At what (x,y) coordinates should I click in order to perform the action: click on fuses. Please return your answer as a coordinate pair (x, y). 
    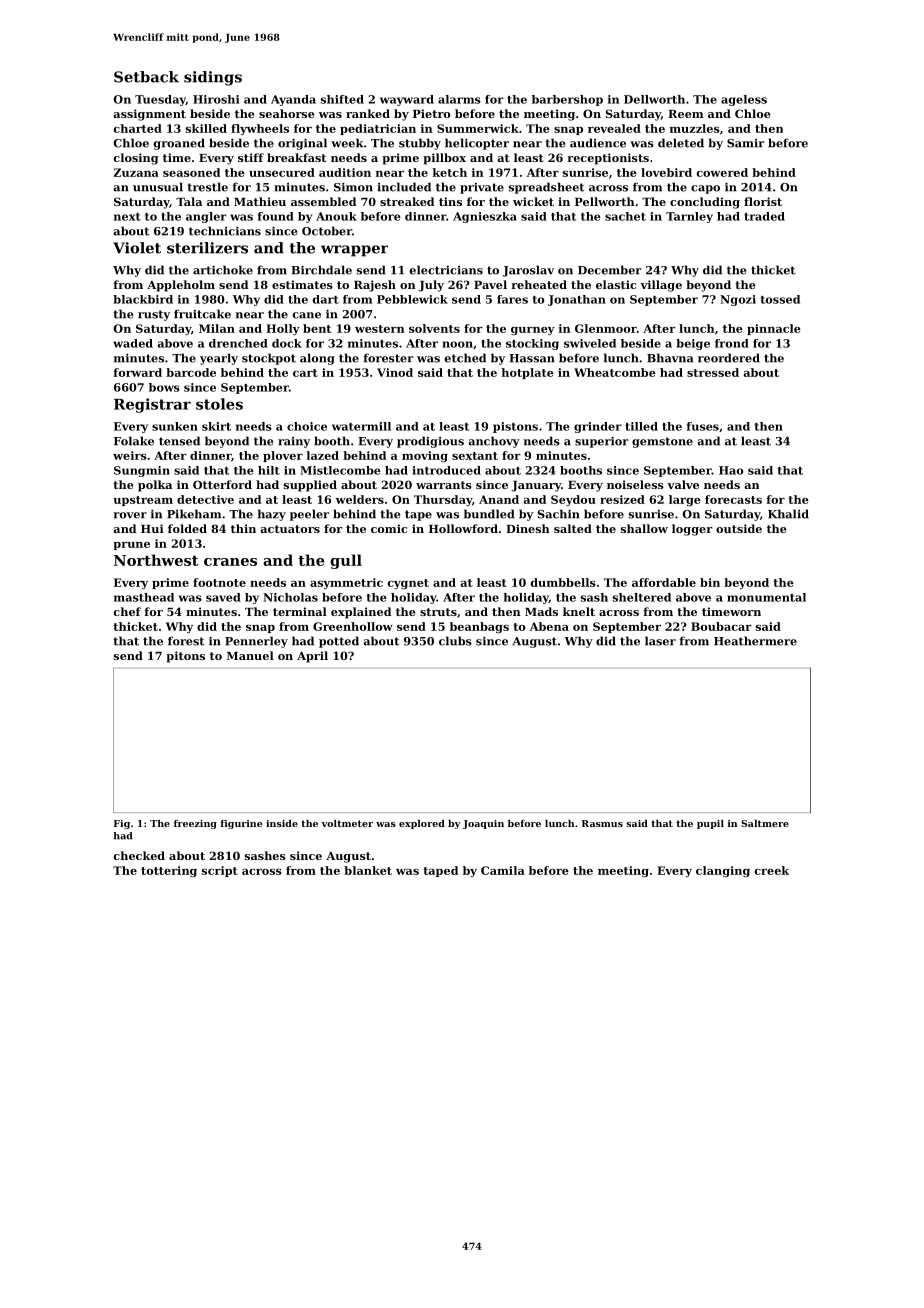
    Looking at the image, I should click on (703, 426).
